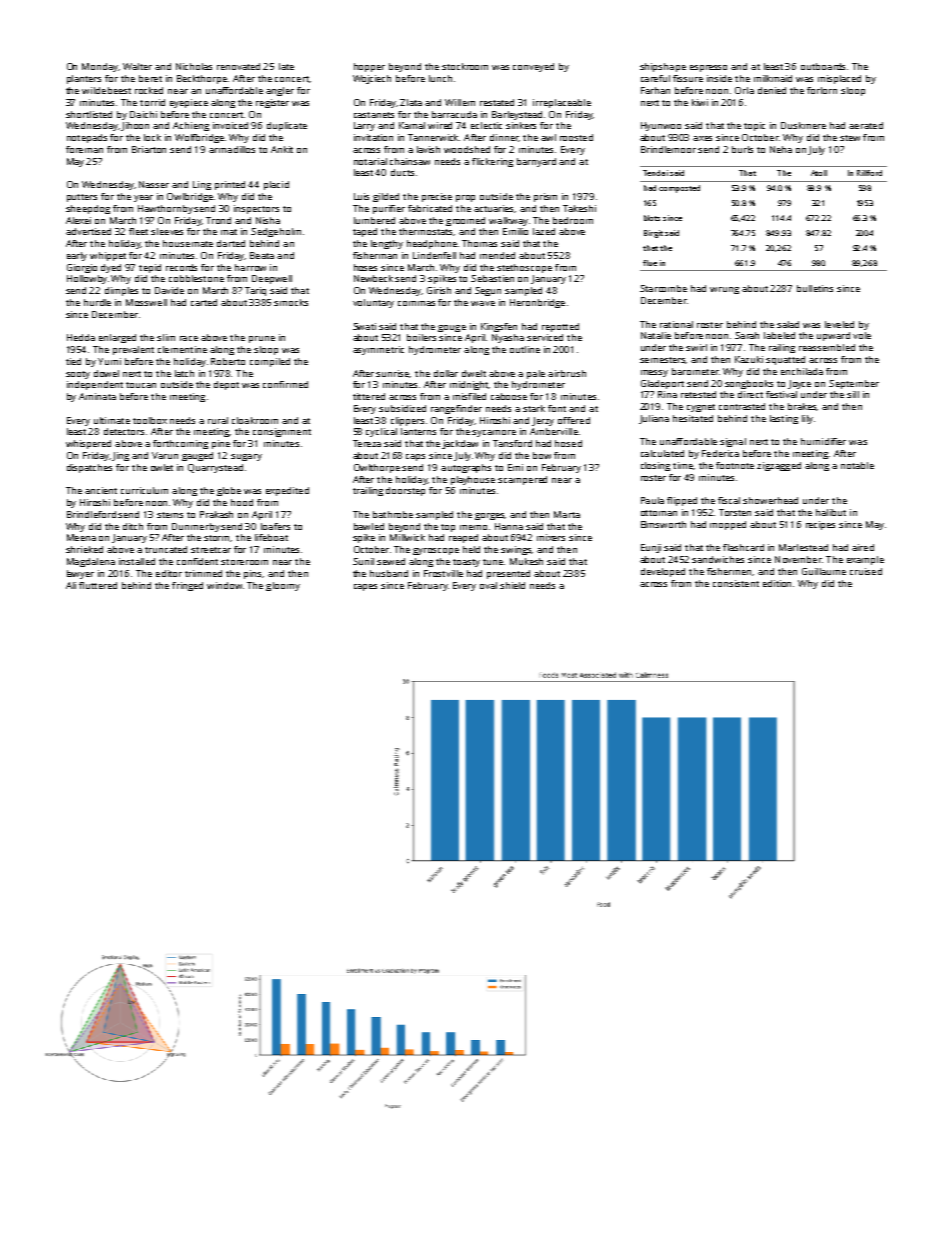 The width and height of the screenshot is (952, 1233). Describe the element at coordinates (378, 350) in the screenshot. I see `asymmetric` at that location.
